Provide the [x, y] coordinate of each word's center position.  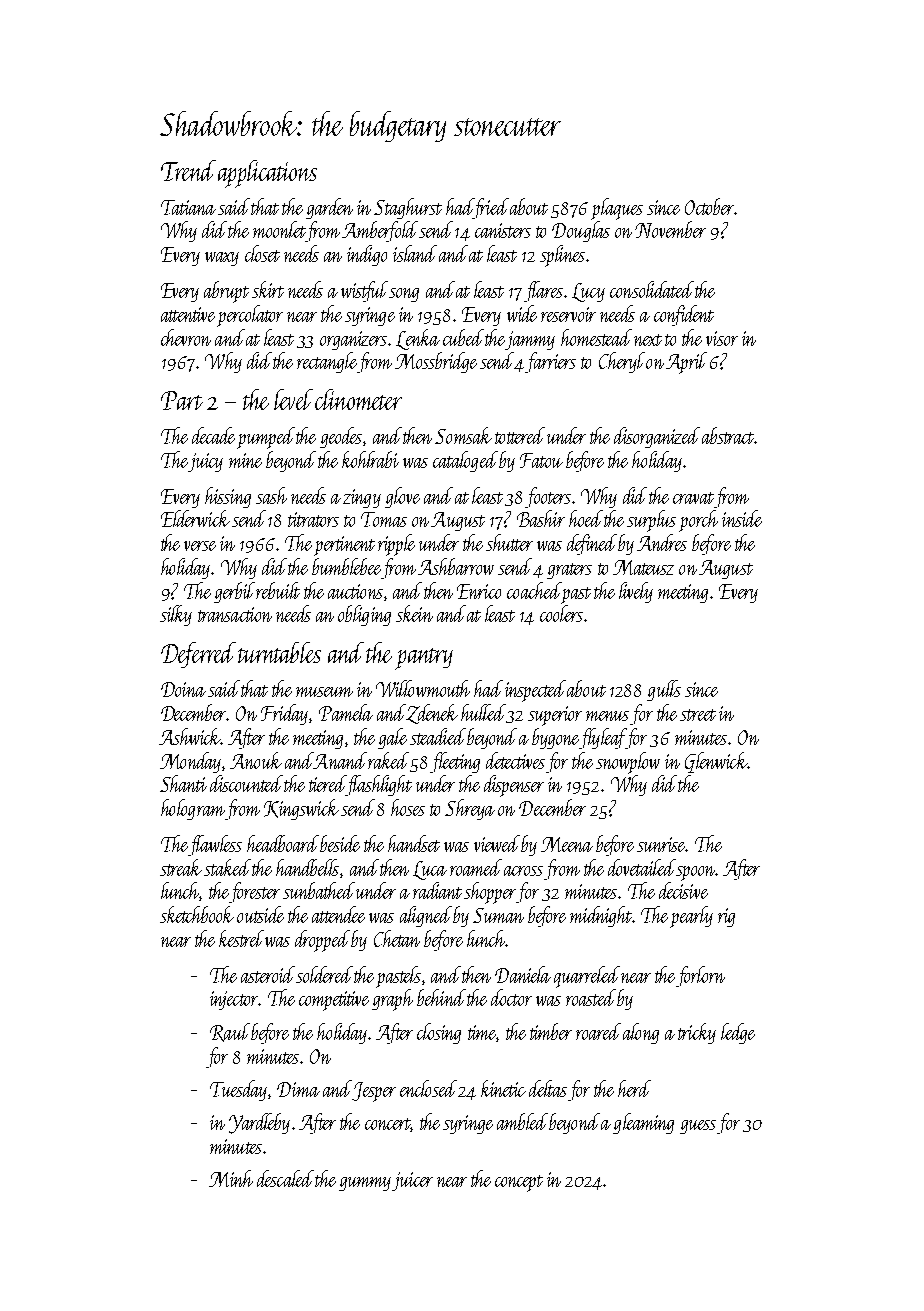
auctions [355, 591]
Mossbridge [436, 362]
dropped [322, 941]
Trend [188, 170]
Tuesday [238, 1090]
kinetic [503, 1088]
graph [392, 1000]
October [710, 206]
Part [182, 400]
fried [491, 208]
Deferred [198, 655]
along [641, 1033]
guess [698, 1127]
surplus [651, 521]
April [686, 363]
